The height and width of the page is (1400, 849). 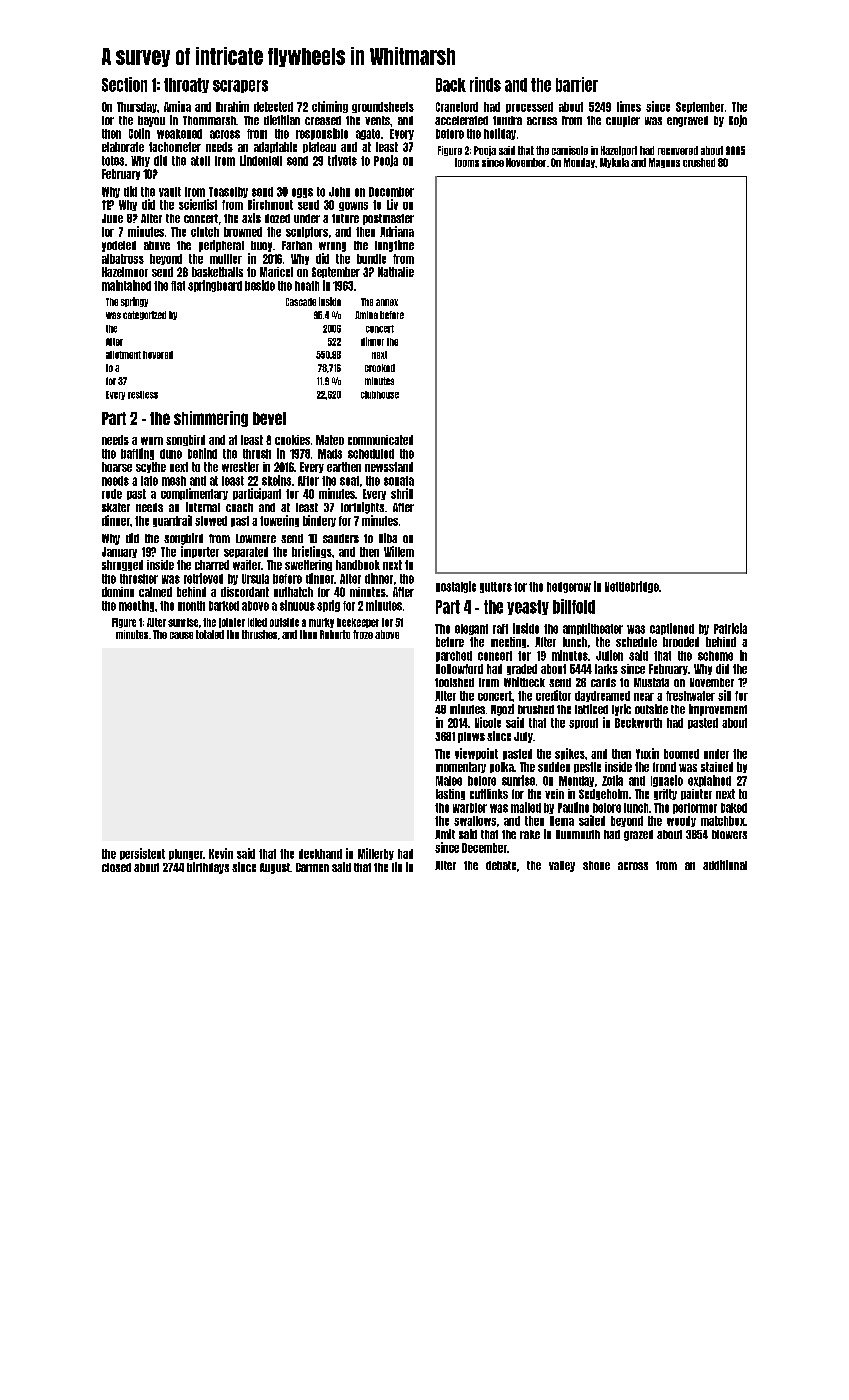 What do you see at coordinates (632, 587) in the page?
I see `Nettlebridge` at bounding box center [632, 587].
